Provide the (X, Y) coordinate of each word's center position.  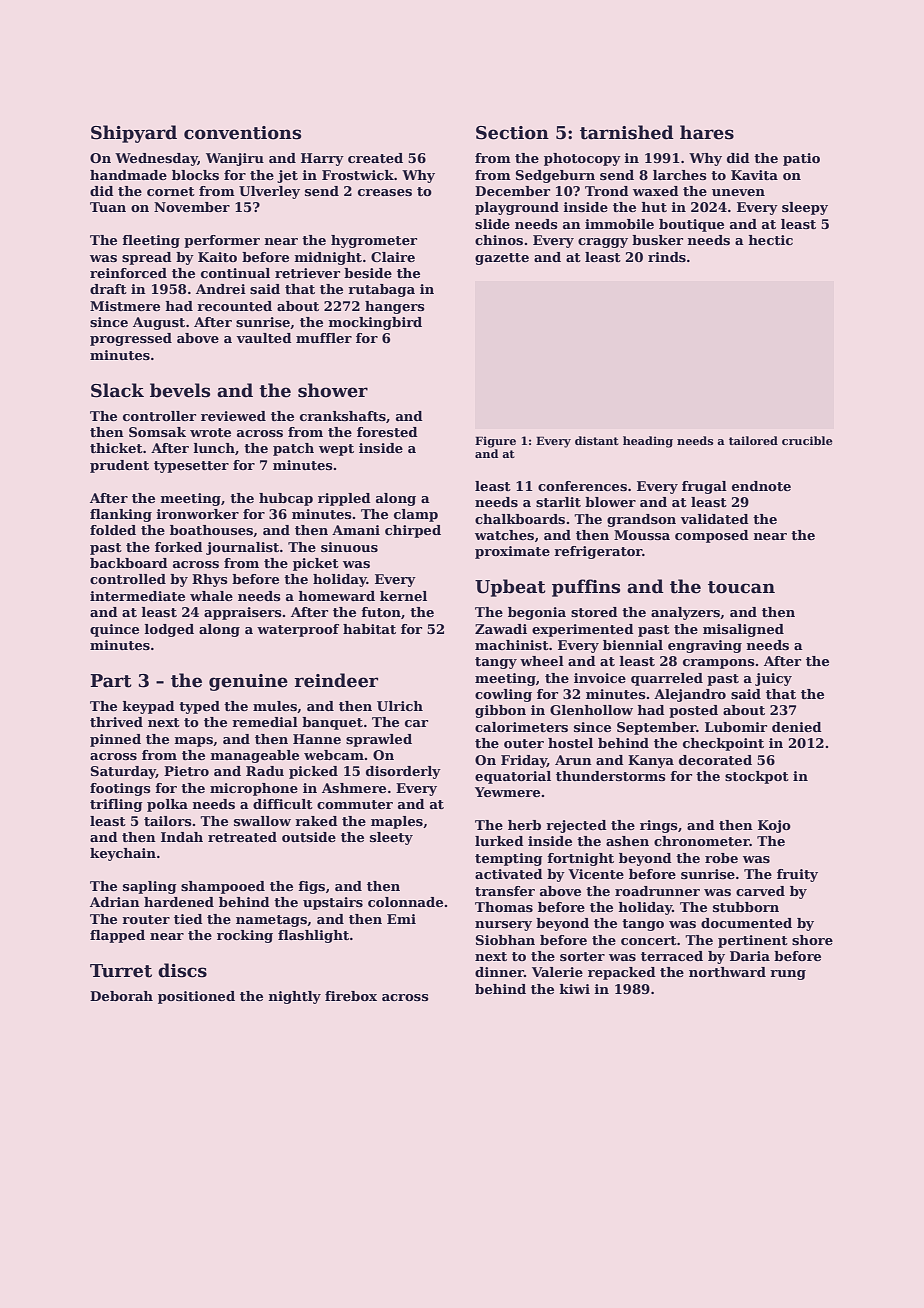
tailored (753, 440)
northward (727, 972)
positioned (196, 997)
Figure (495, 442)
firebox (351, 996)
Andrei (221, 289)
